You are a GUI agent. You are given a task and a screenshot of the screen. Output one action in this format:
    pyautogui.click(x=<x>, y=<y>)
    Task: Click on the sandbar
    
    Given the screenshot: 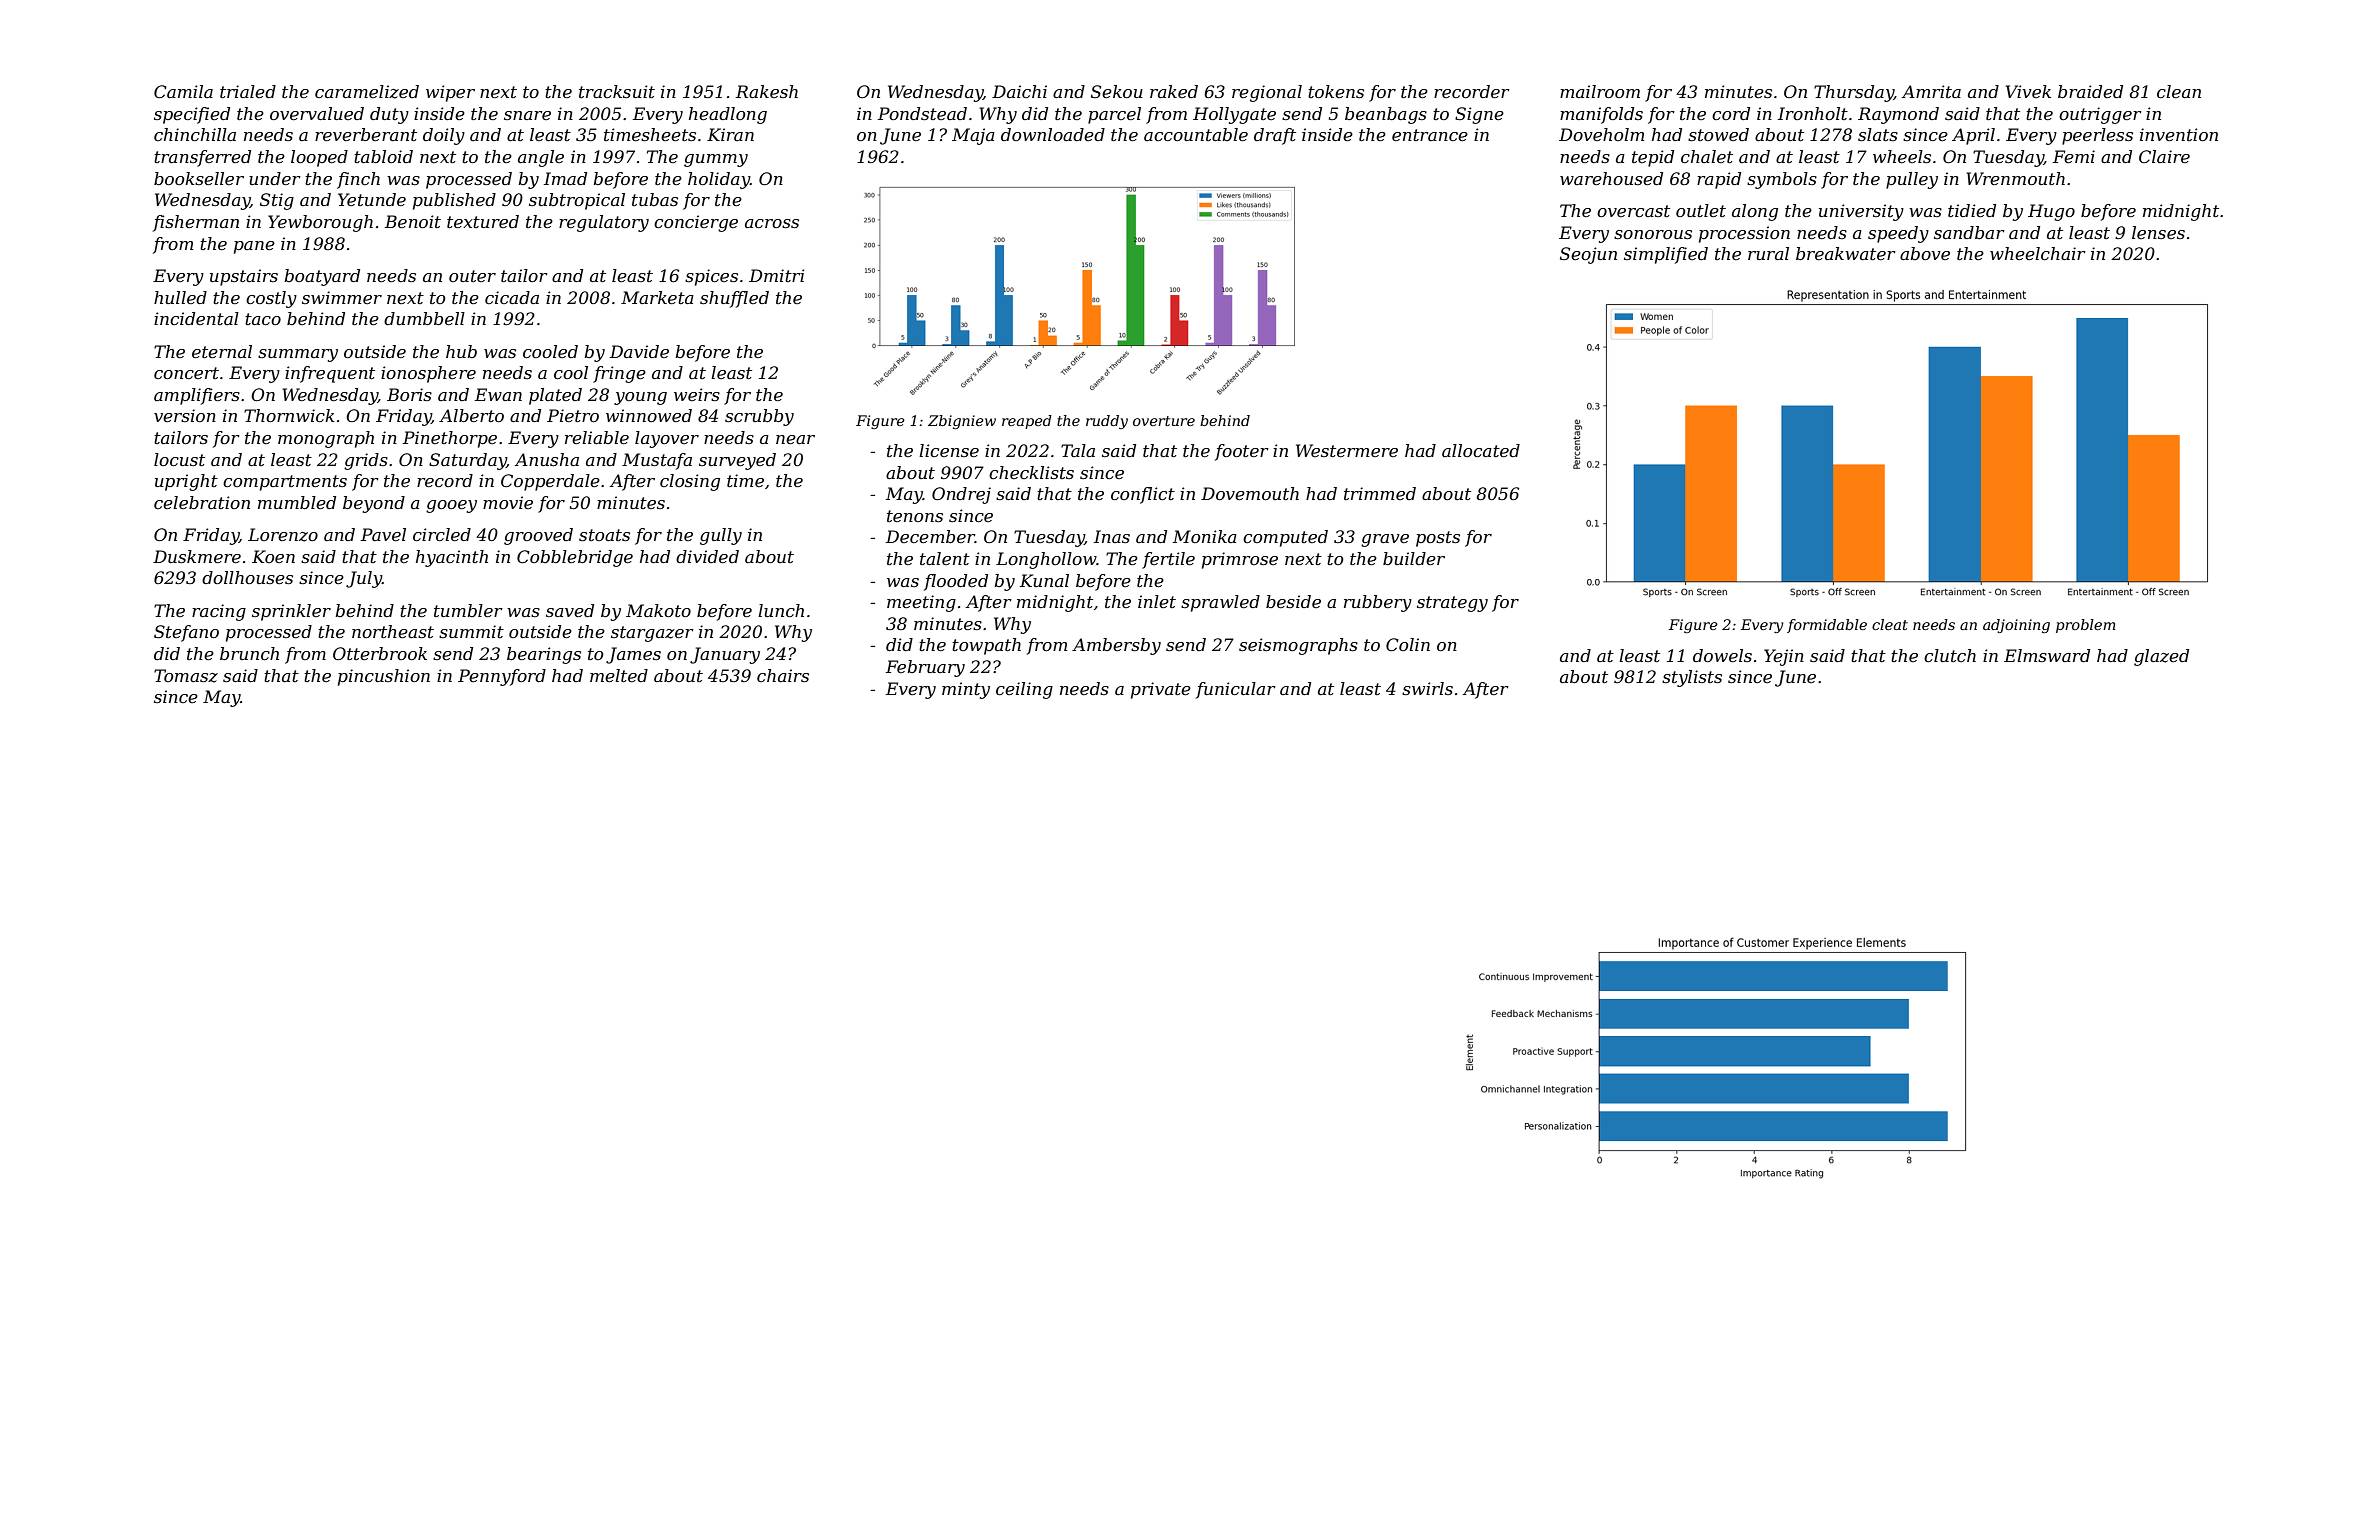 What is the action you would take?
    pyautogui.click(x=1969, y=232)
